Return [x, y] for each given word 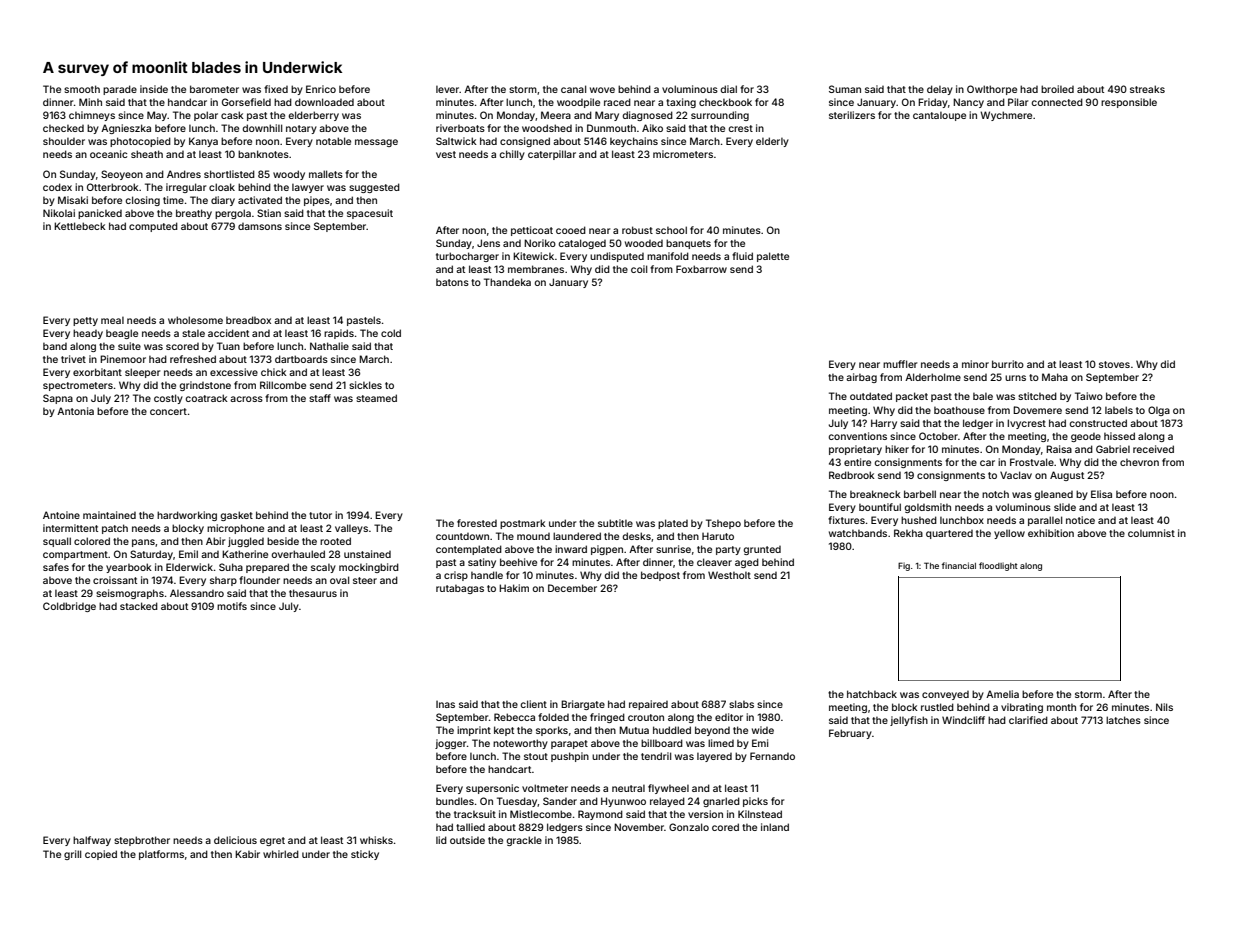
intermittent [70, 528]
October [938, 436]
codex [57, 187]
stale [193, 333]
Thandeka [507, 282]
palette [773, 257]
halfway [92, 841]
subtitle [615, 523]
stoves [1114, 364]
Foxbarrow [701, 269]
